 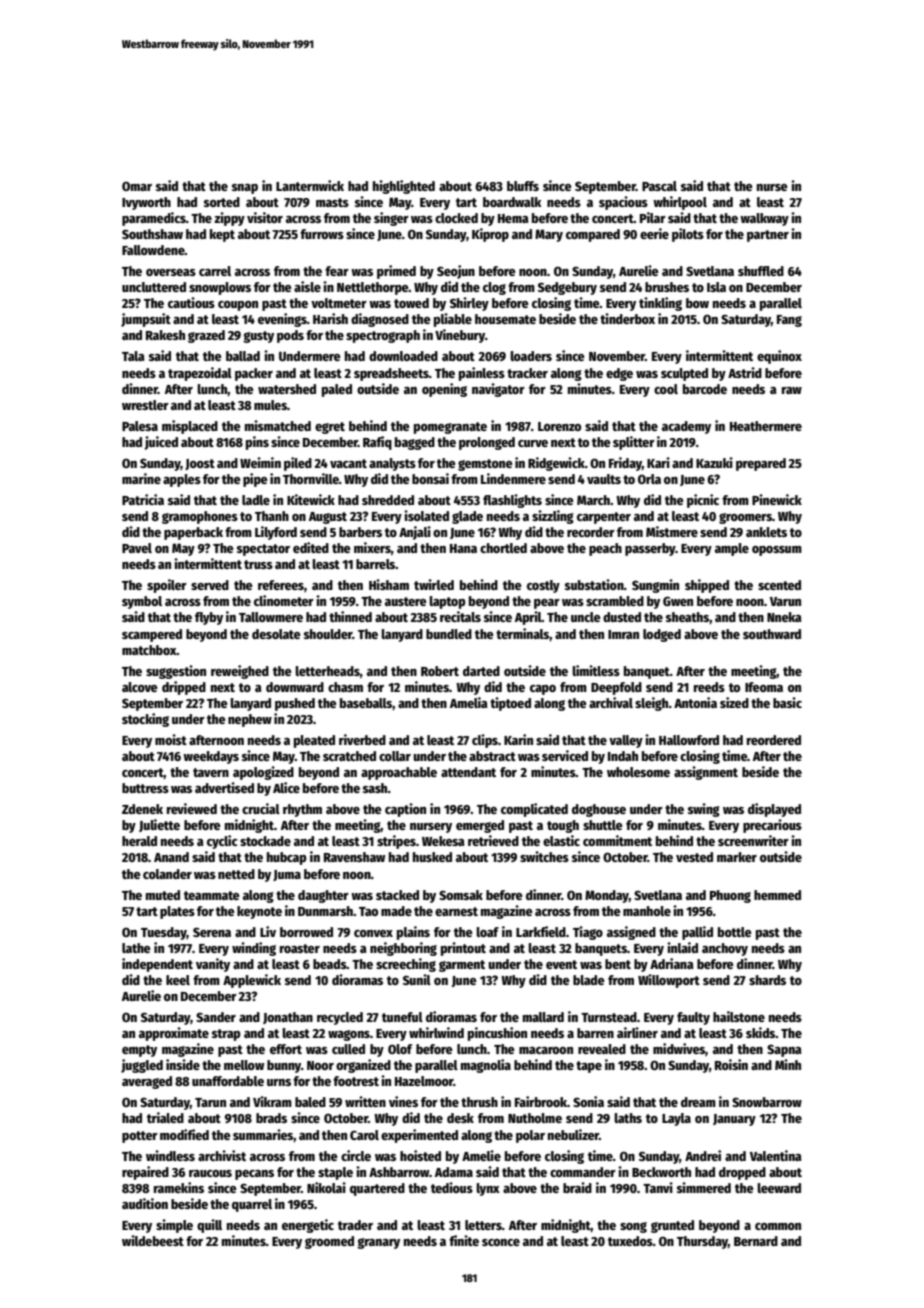 What do you see at coordinates (137, 548) in the screenshot?
I see `Pavel` at bounding box center [137, 548].
